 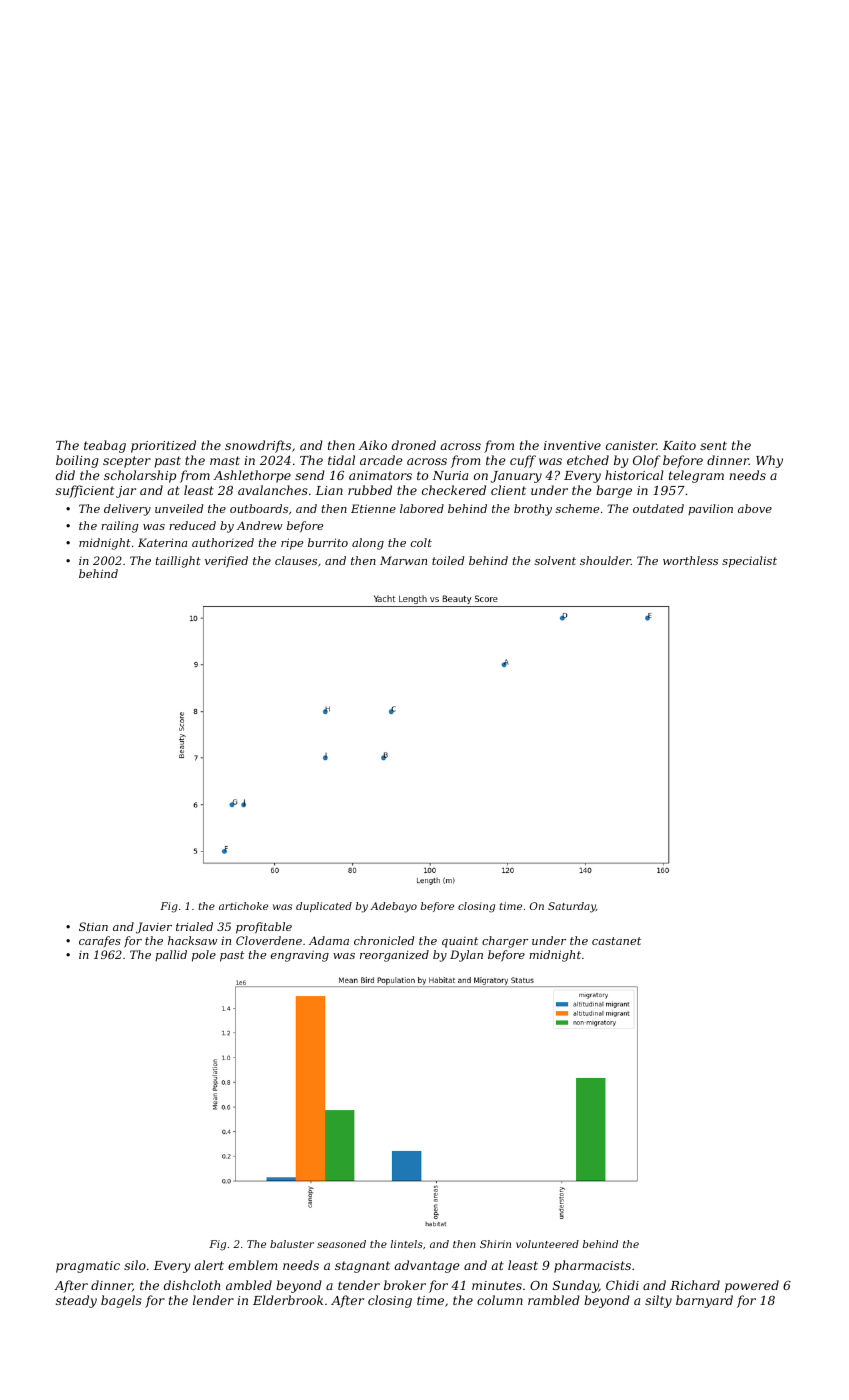 I want to click on lender, so click(x=213, y=1300).
